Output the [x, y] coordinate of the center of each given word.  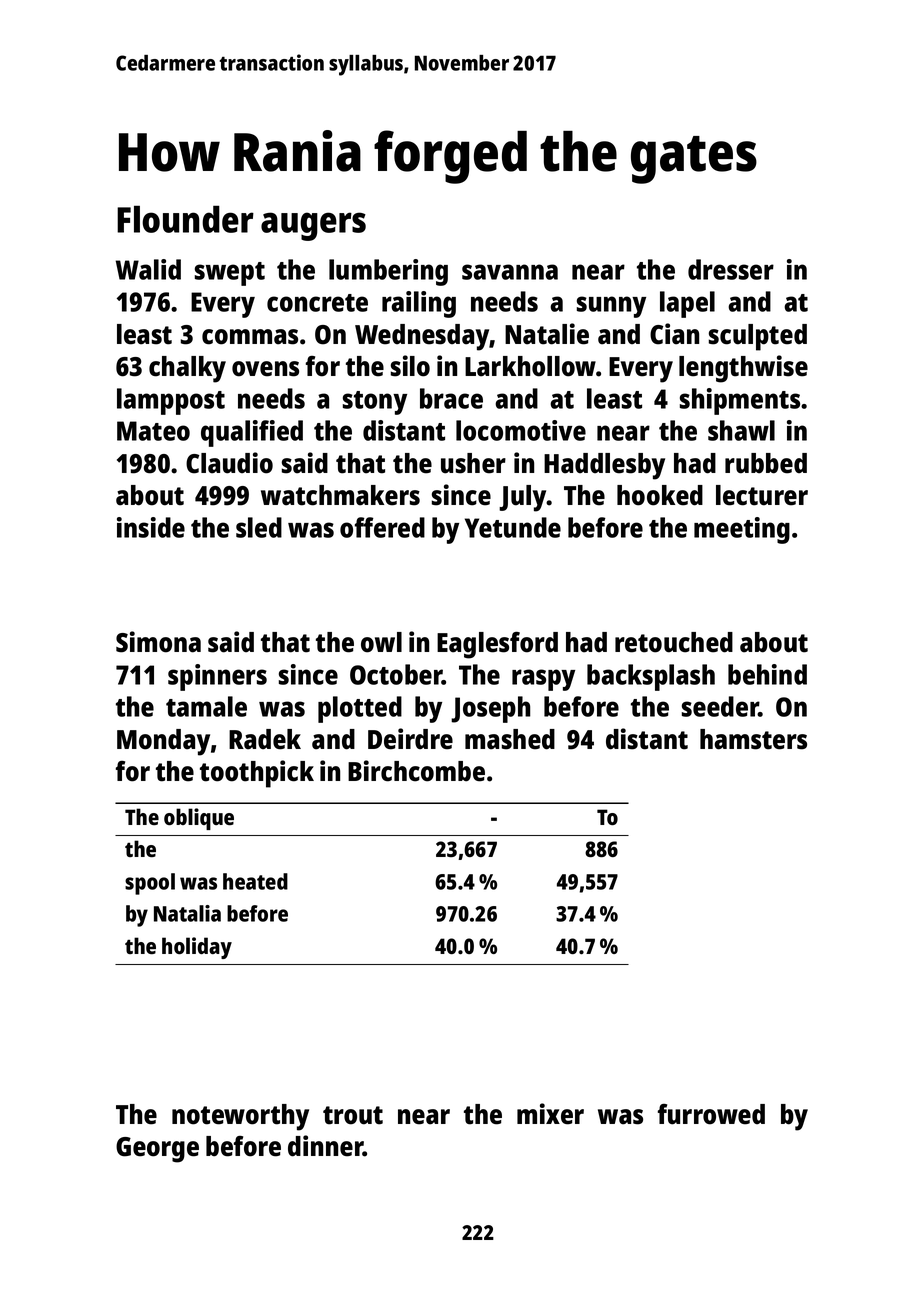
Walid [148, 269]
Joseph [490, 709]
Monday [163, 742]
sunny [611, 307]
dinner [325, 1146]
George [157, 1150]
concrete [317, 303]
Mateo [153, 431]
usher [473, 463]
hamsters [753, 739]
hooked [660, 495]
